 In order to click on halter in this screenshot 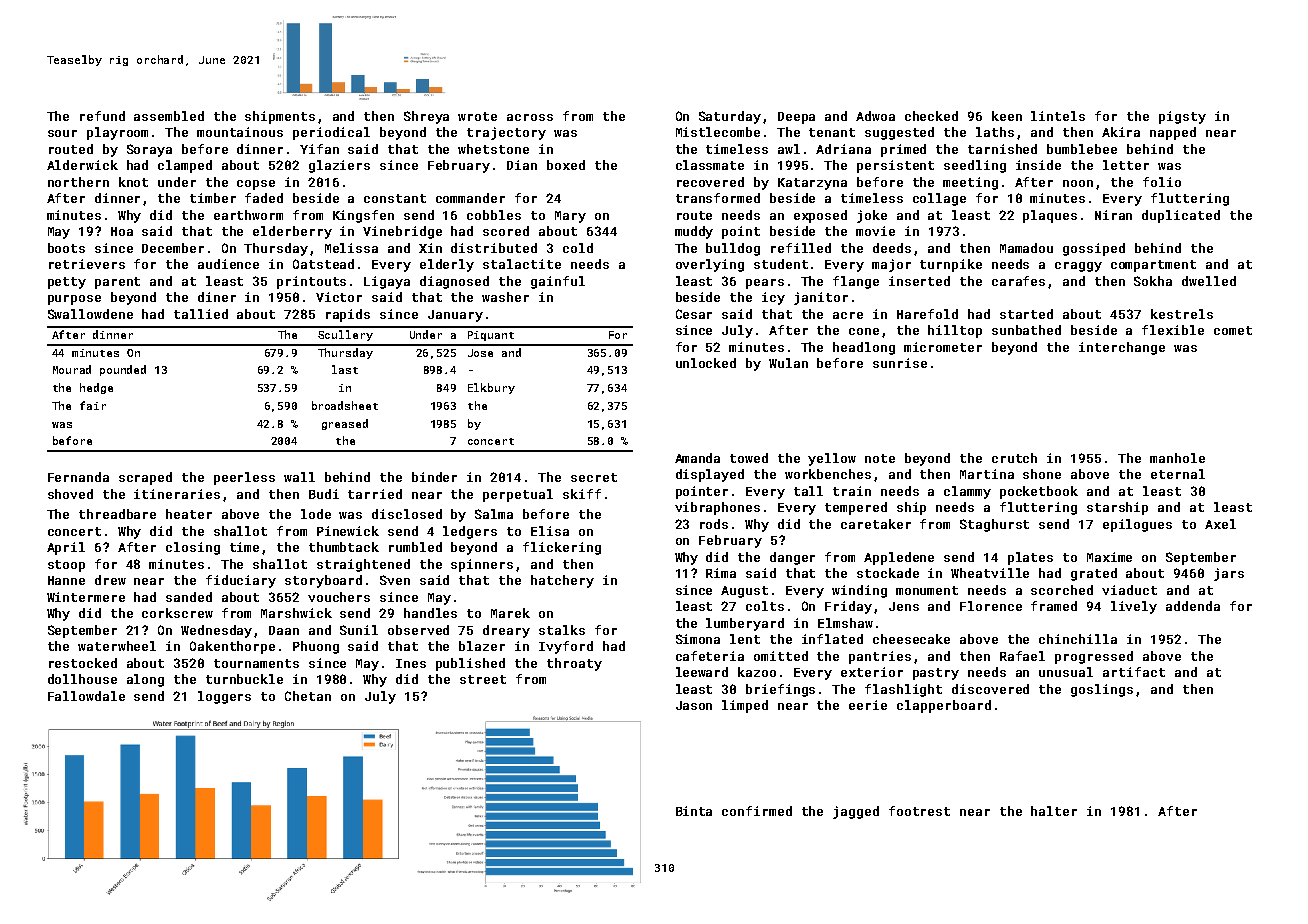, I will do `click(1054, 811)`.
